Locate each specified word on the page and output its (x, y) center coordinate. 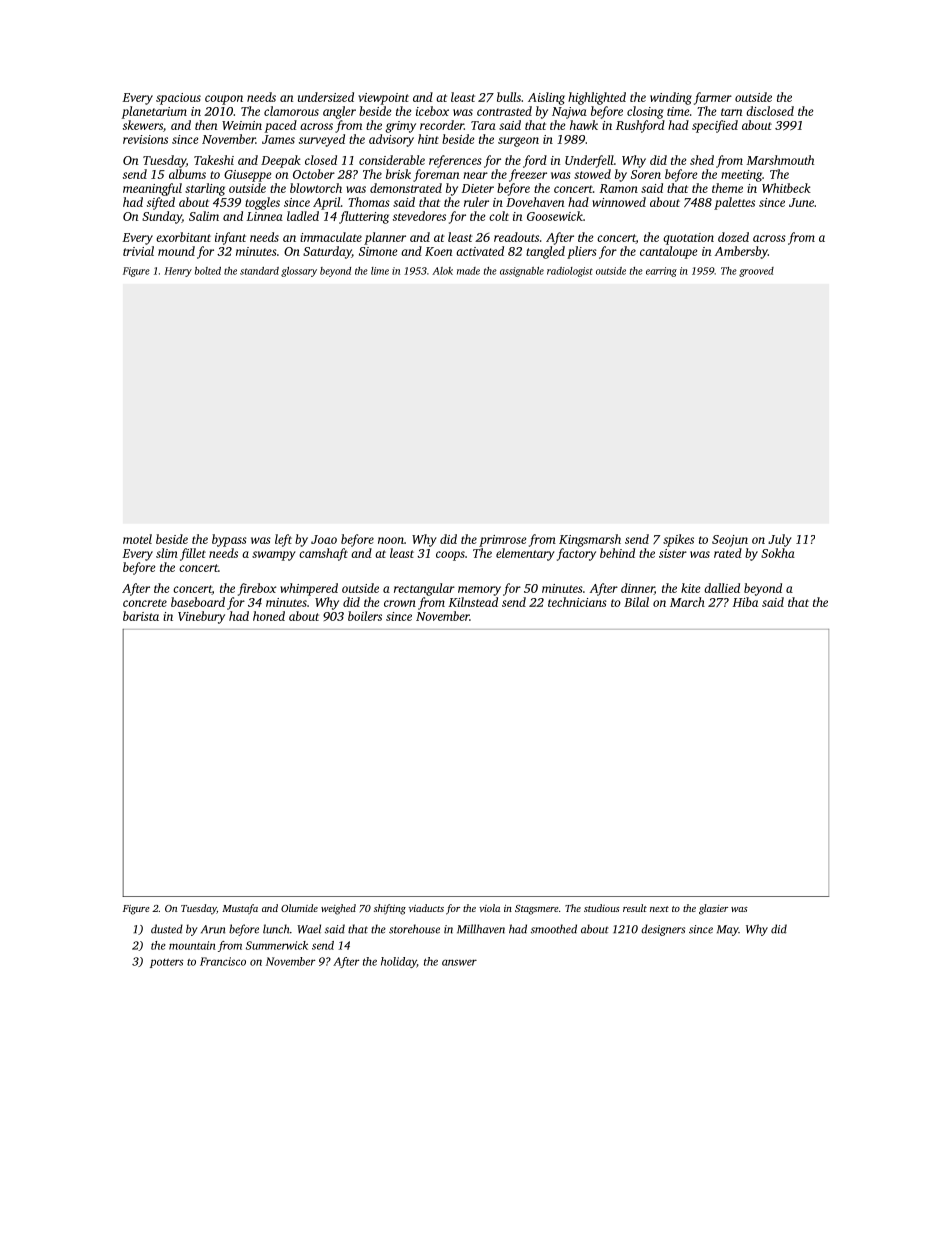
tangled (545, 252)
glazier (713, 909)
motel (137, 539)
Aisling (546, 98)
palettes (734, 203)
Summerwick (277, 945)
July (780, 540)
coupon (224, 100)
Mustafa (240, 909)
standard (259, 271)
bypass (229, 540)
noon (391, 540)
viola (489, 908)
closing (645, 112)
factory (576, 554)
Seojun (730, 541)
